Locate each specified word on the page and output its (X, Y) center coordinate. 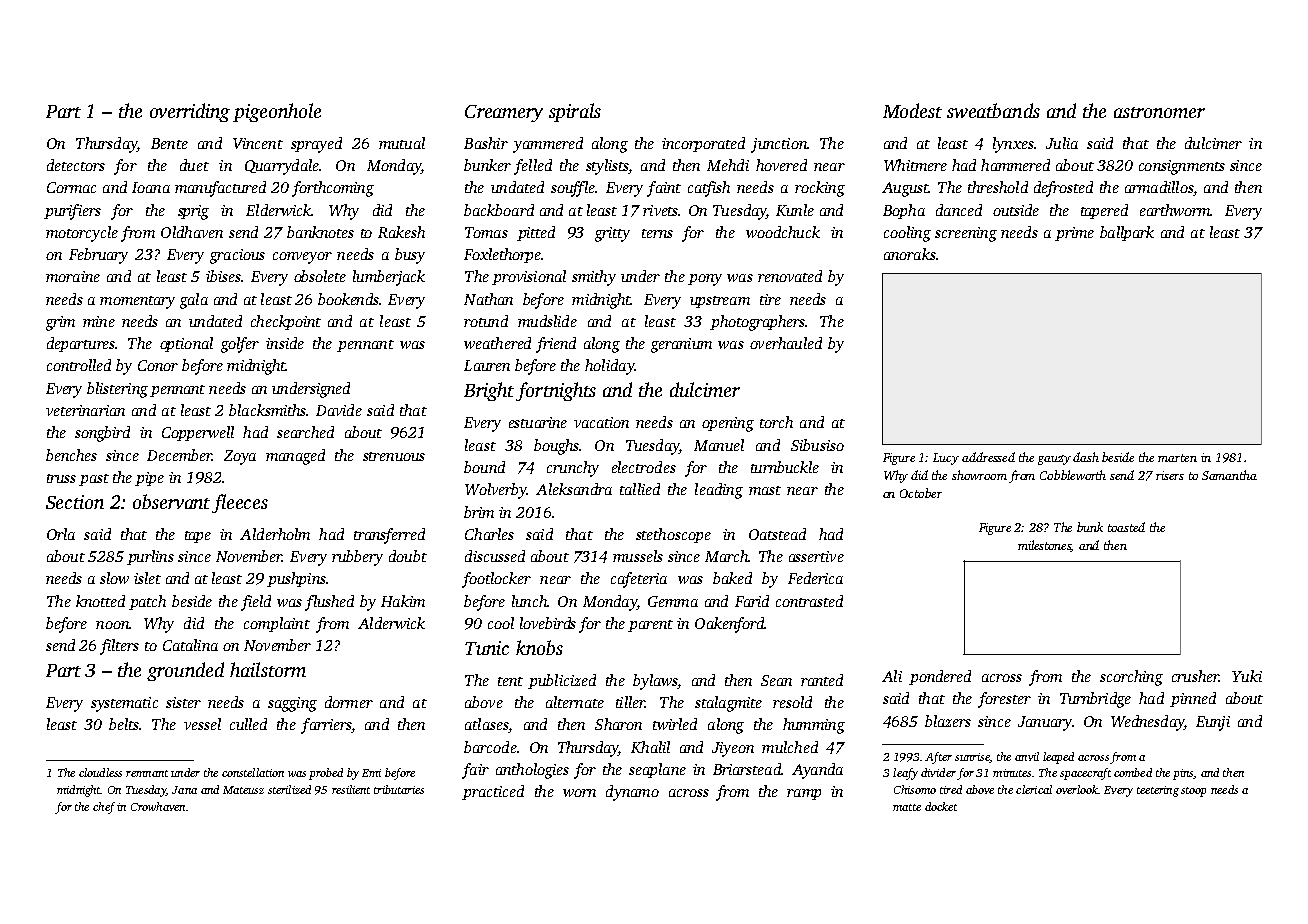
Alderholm (275, 534)
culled (248, 724)
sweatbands (993, 110)
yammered (548, 145)
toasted (1126, 527)
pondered (940, 677)
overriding (190, 112)
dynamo (632, 793)
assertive (816, 556)
